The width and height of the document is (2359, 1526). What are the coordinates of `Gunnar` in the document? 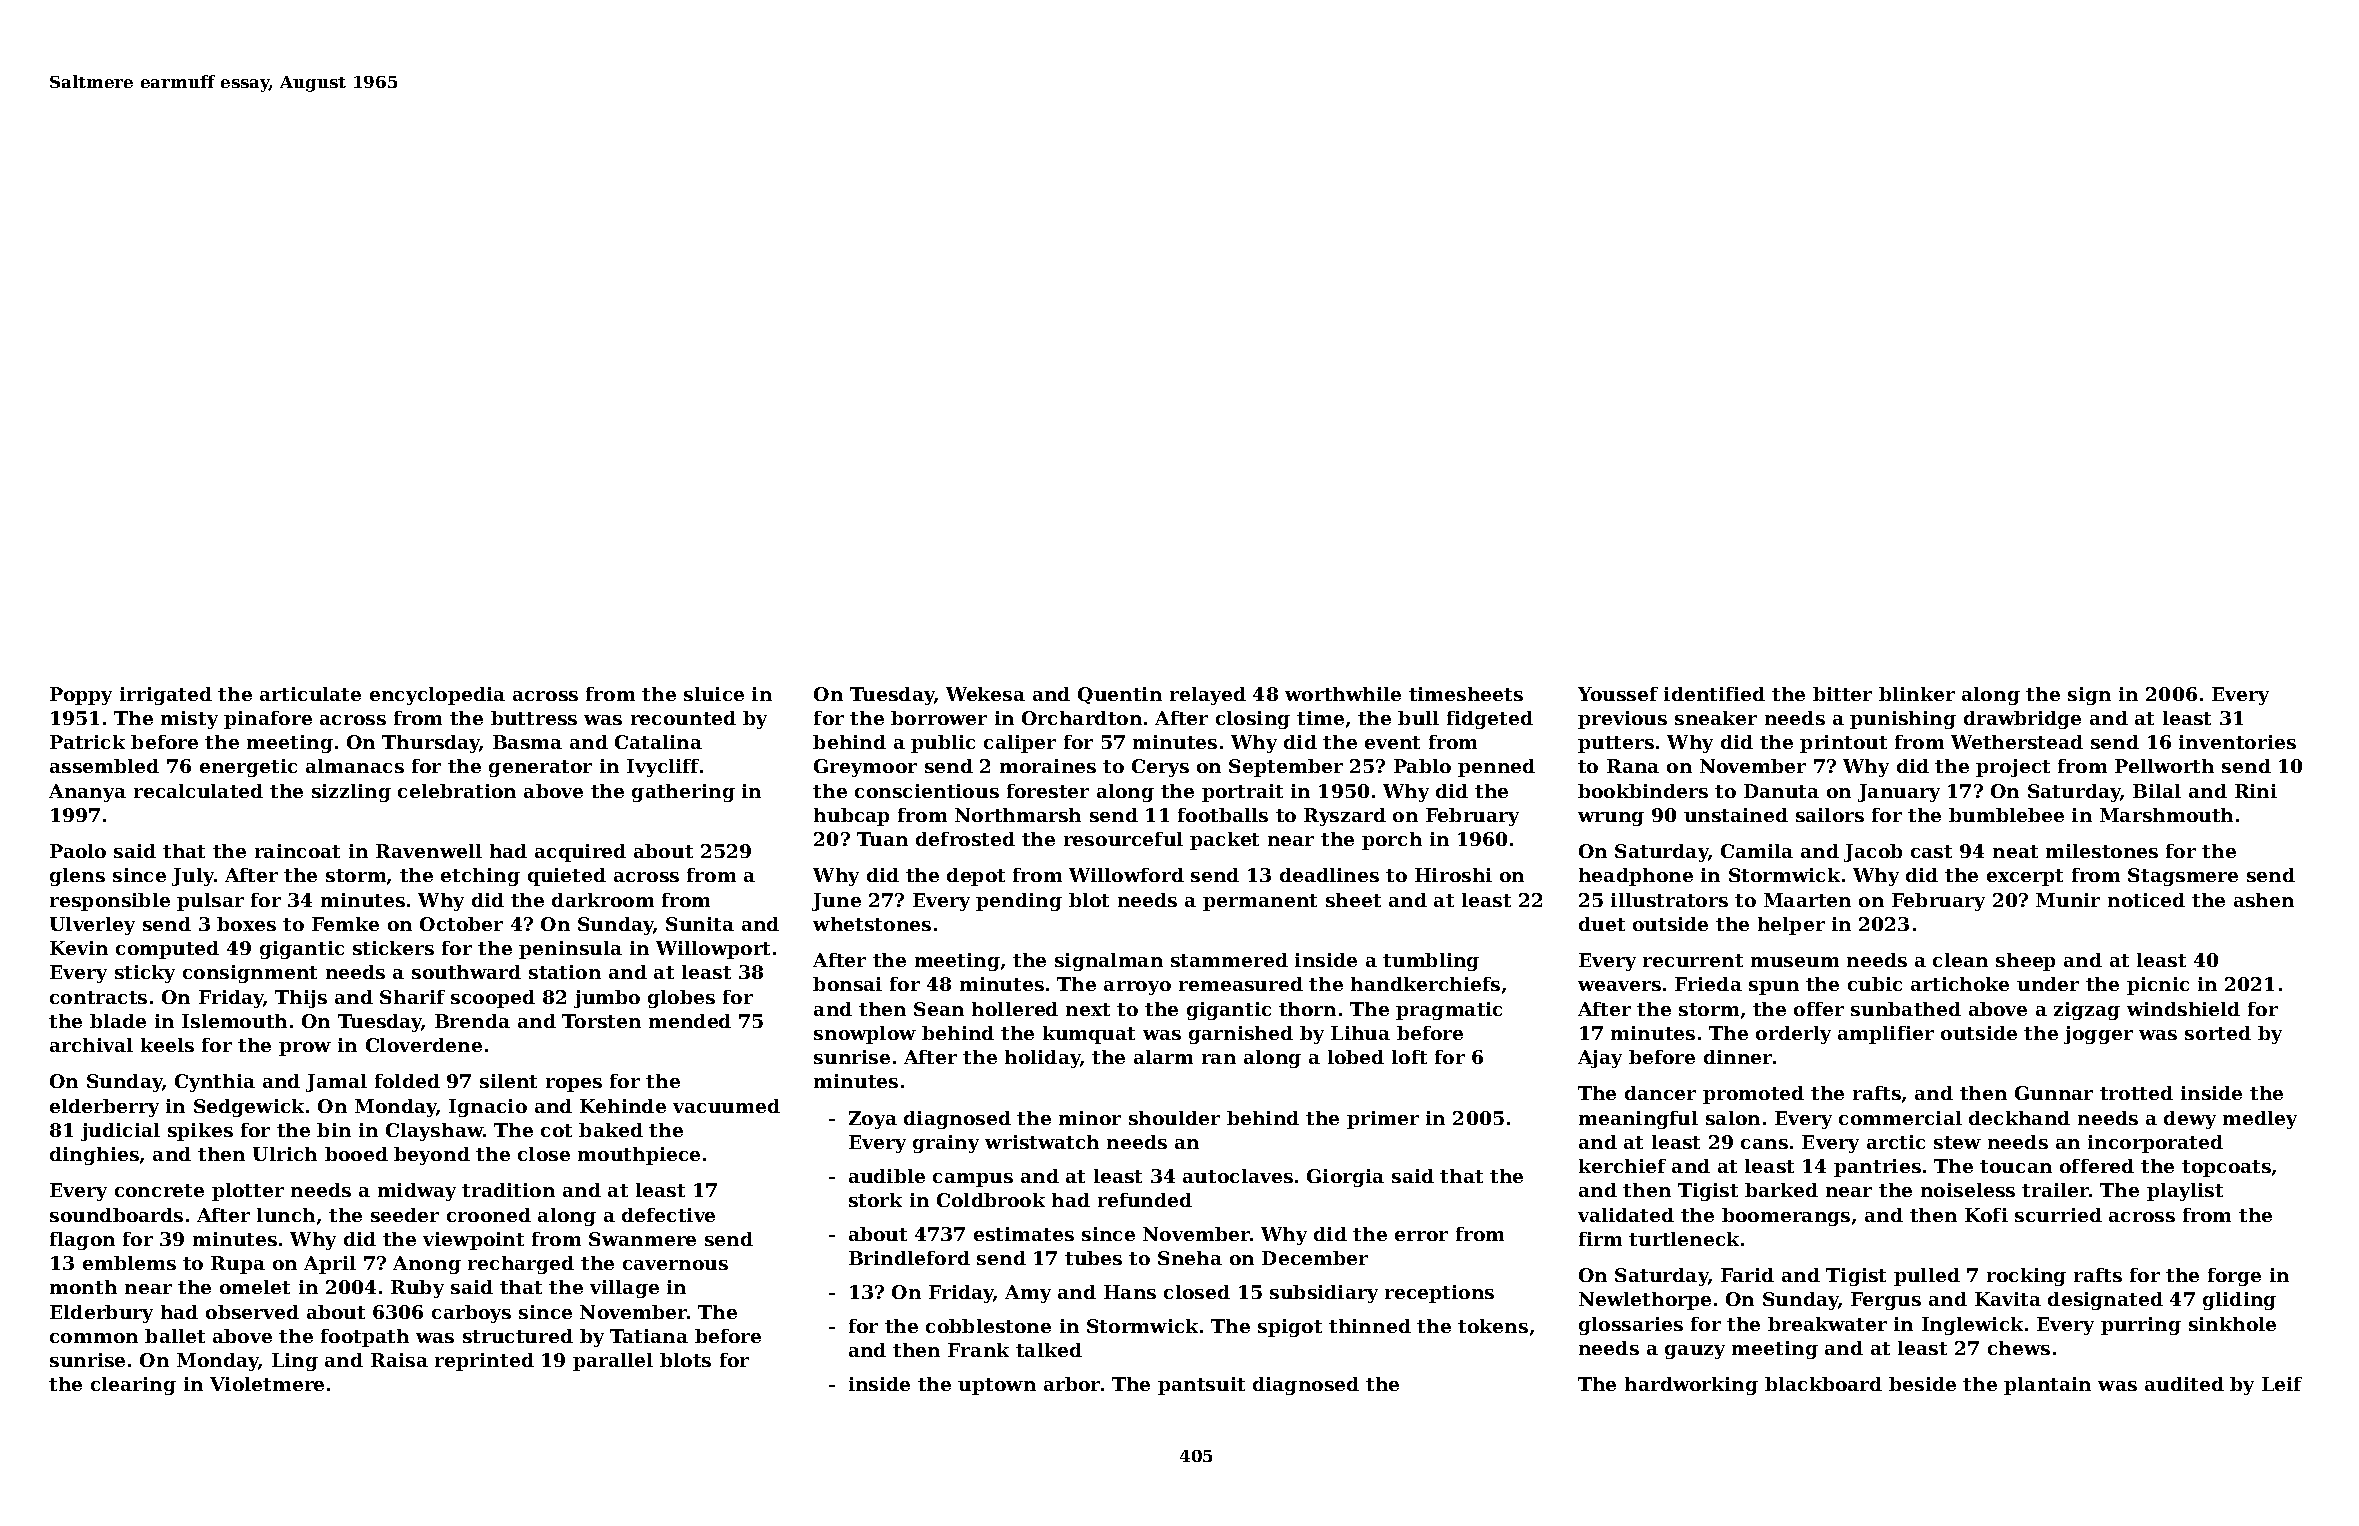 It's located at (2054, 1093).
